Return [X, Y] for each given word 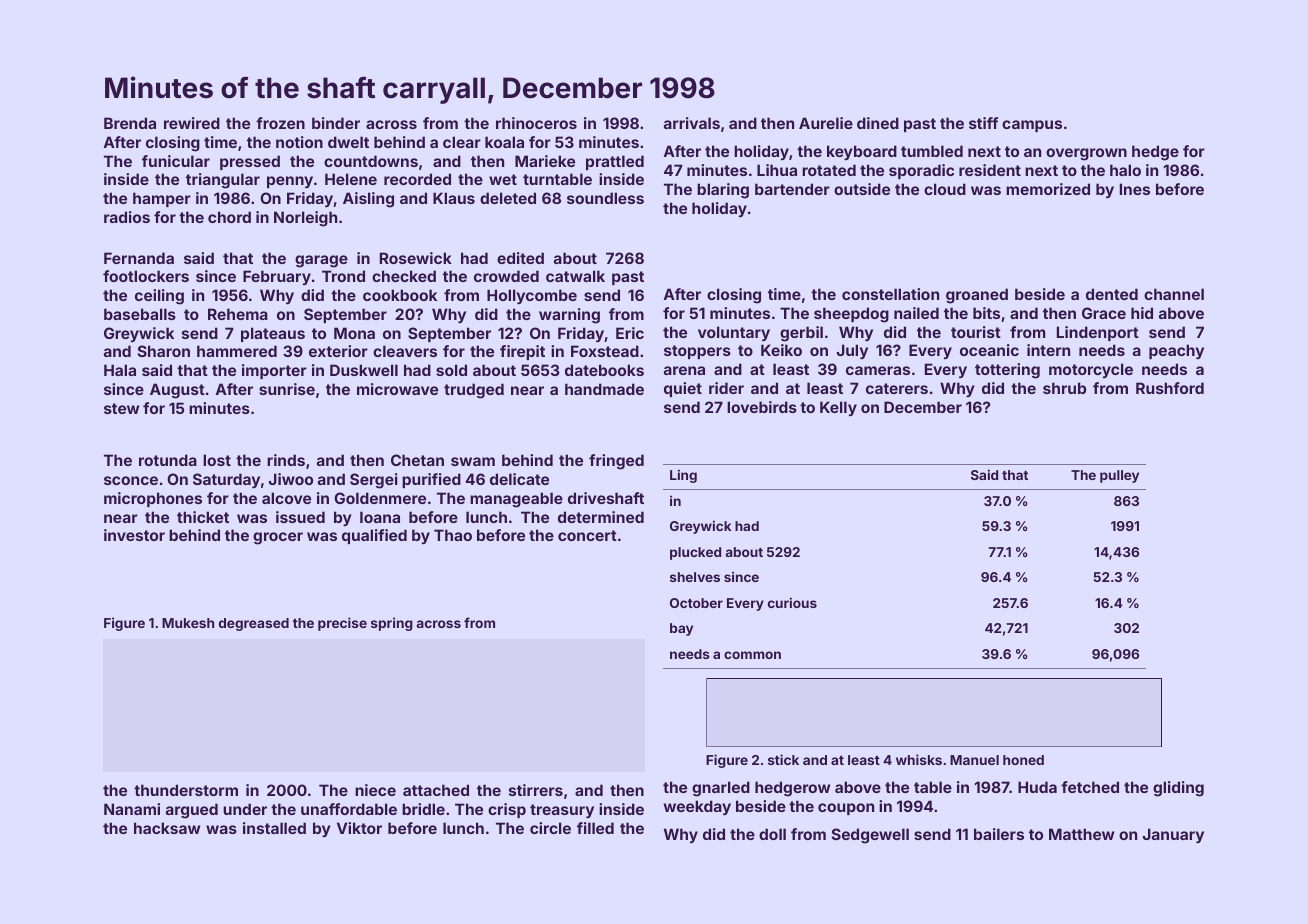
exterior [338, 351]
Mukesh [188, 623]
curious [792, 602]
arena [684, 370]
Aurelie [826, 123]
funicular [176, 161]
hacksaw [167, 828]
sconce [131, 480]
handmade [604, 389]
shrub [1064, 388]
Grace [1104, 313]
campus [1032, 126]
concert [587, 535]
